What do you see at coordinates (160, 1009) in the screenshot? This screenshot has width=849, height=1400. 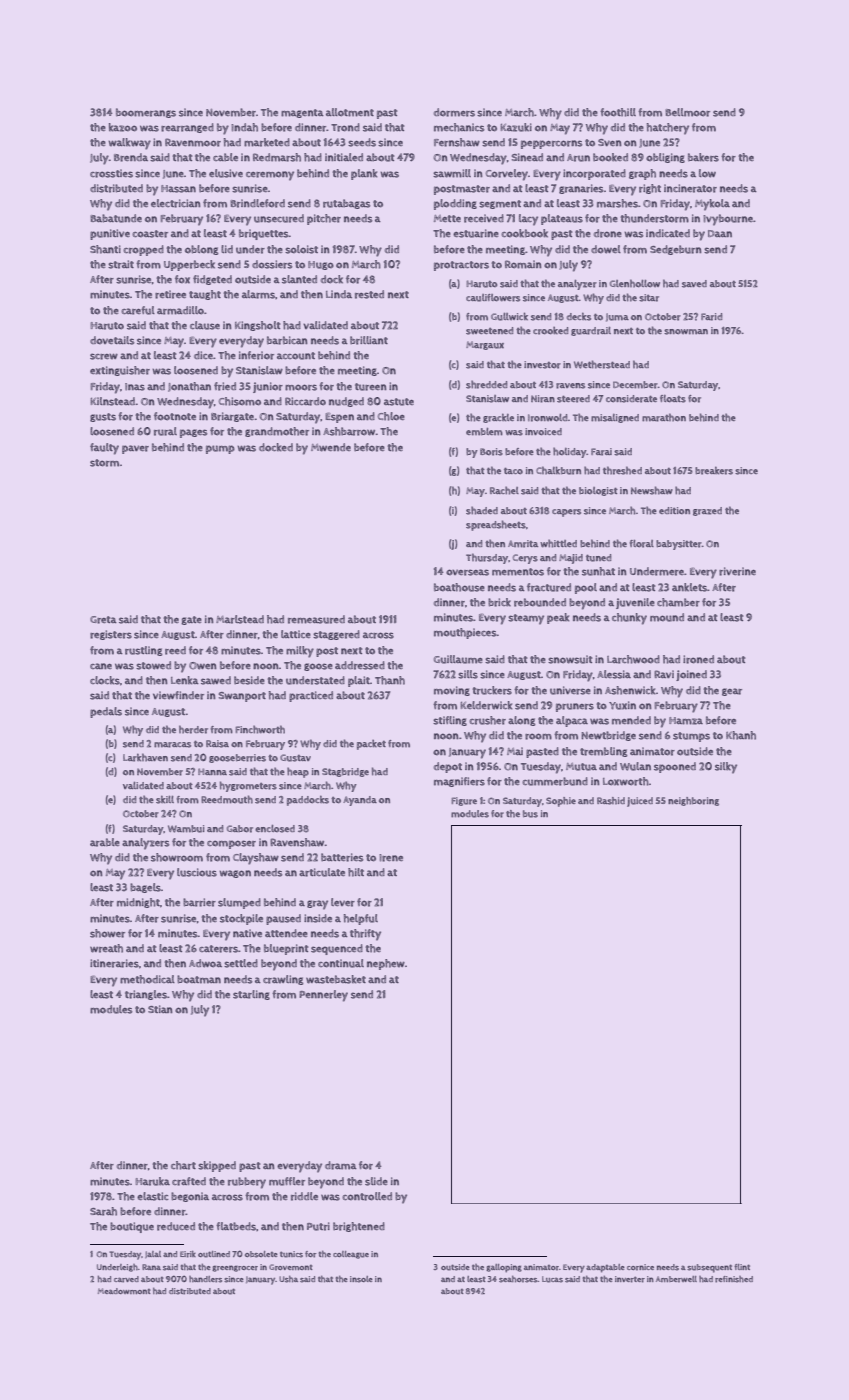 I see `Stian` at bounding box center [160, 1009].
